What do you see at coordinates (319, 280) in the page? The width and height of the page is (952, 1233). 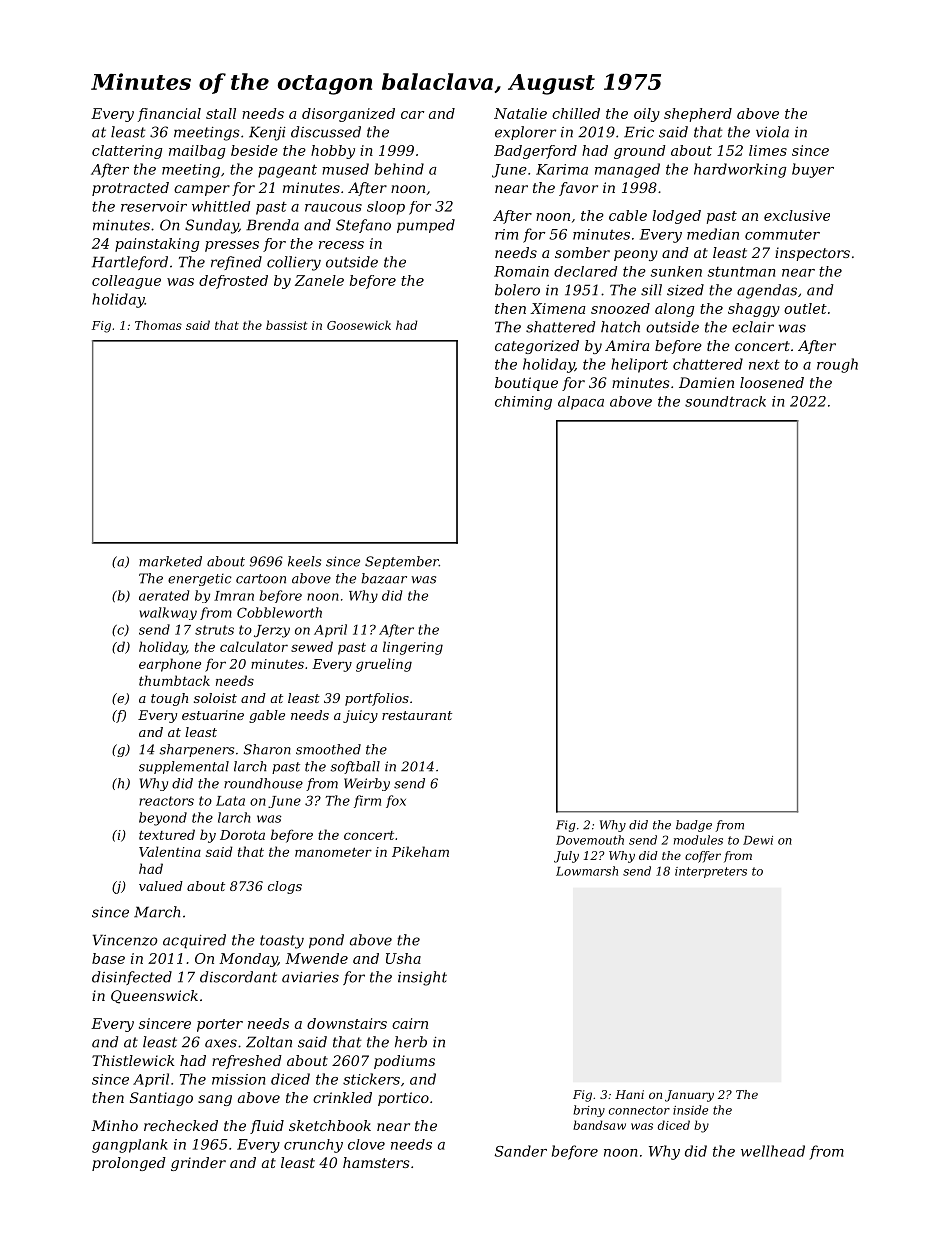 I see `Zanele` at bounding box center [319, 280].
